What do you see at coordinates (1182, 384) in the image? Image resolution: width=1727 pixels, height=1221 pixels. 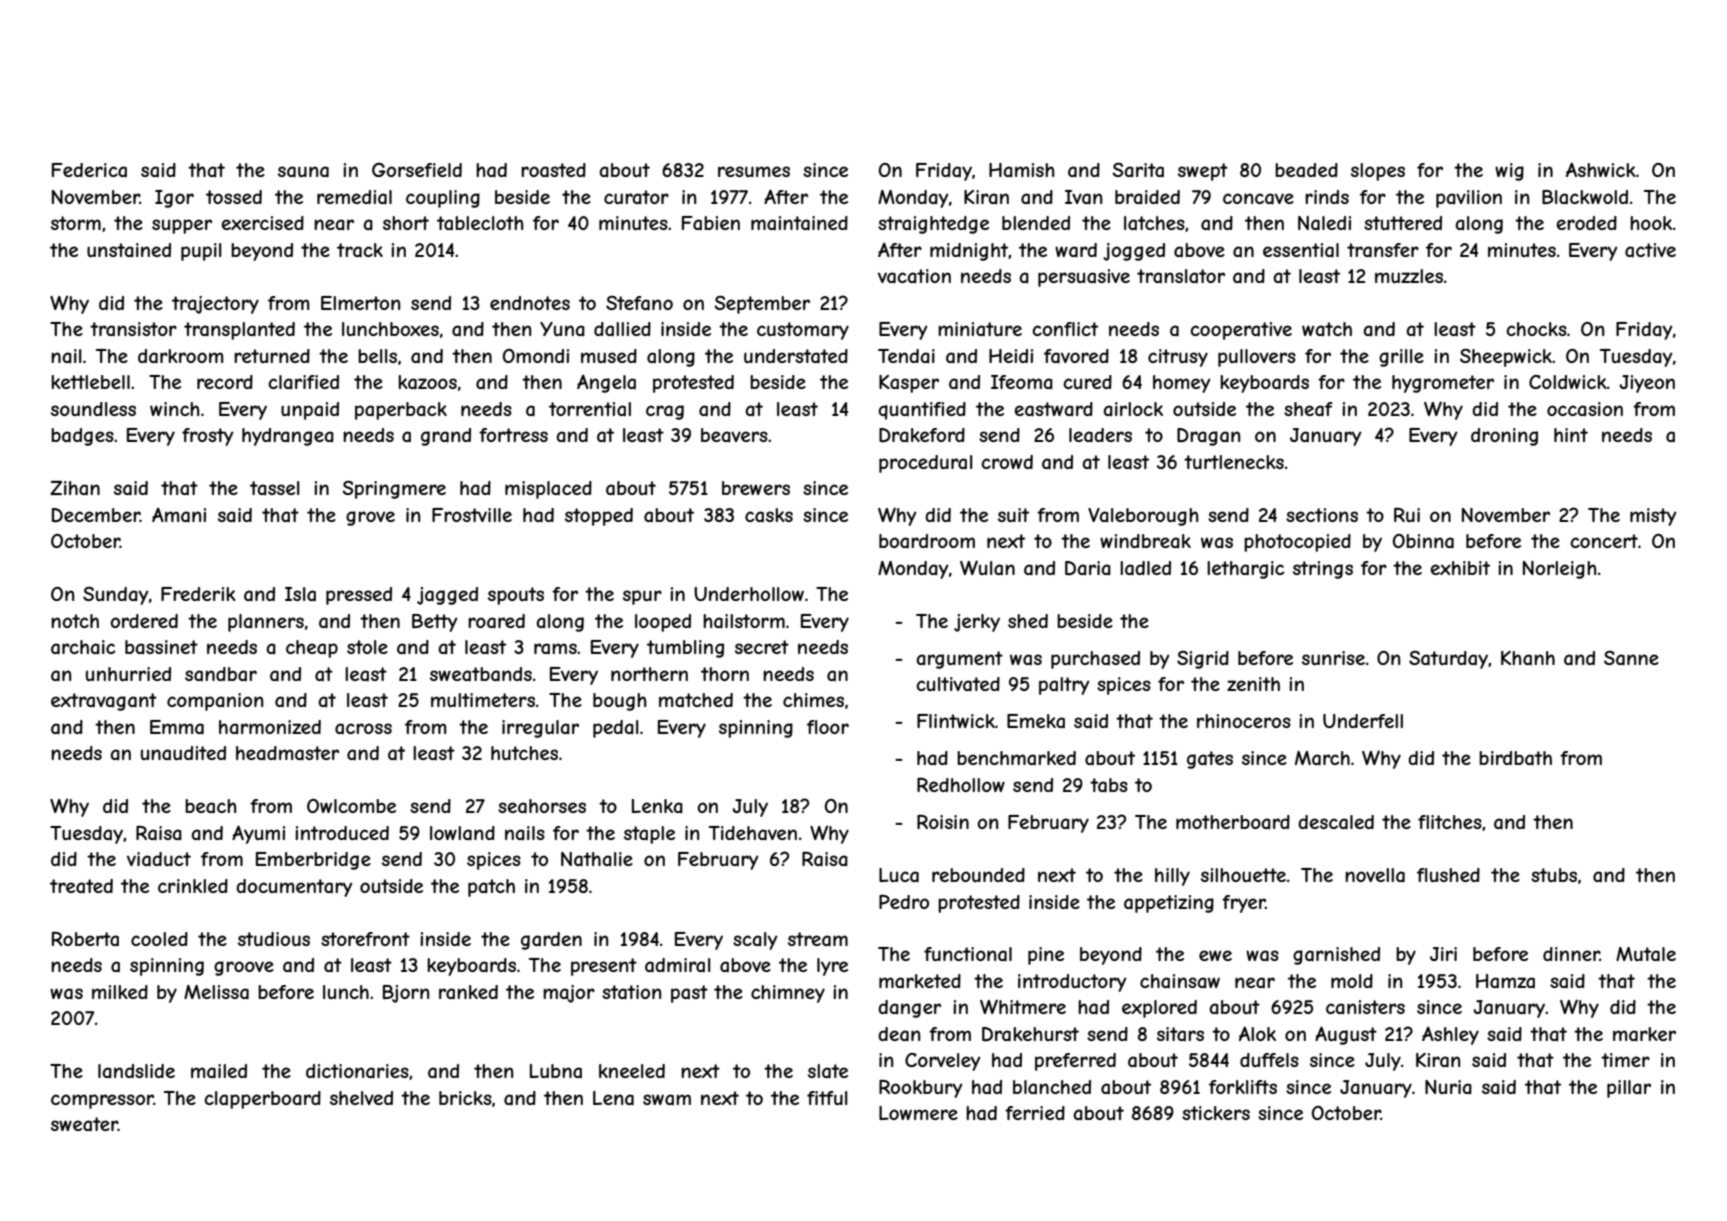 I see `homey` at bounding box center [1182, 384].
